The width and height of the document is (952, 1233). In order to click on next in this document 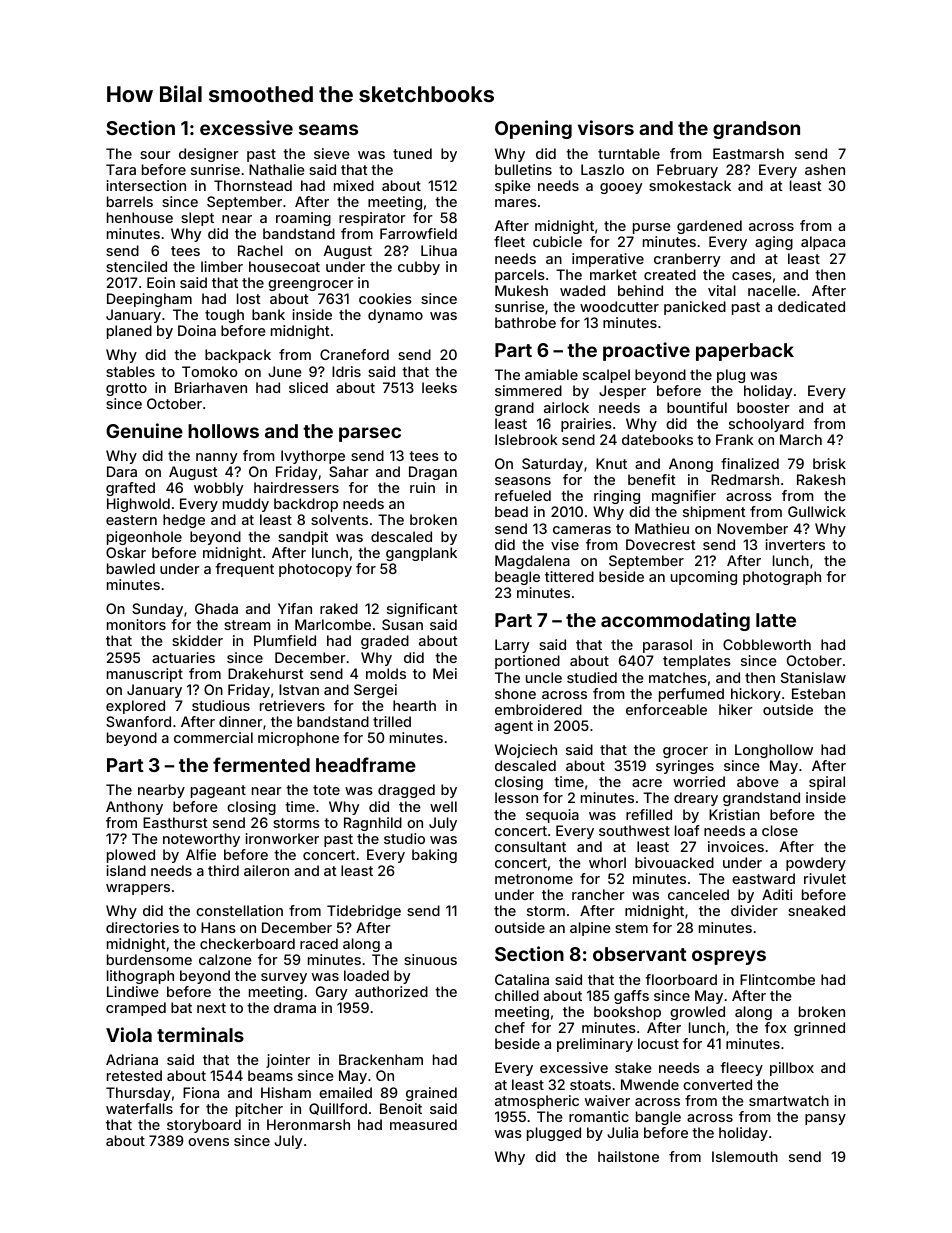, I will do `click(211, 1008)`.
